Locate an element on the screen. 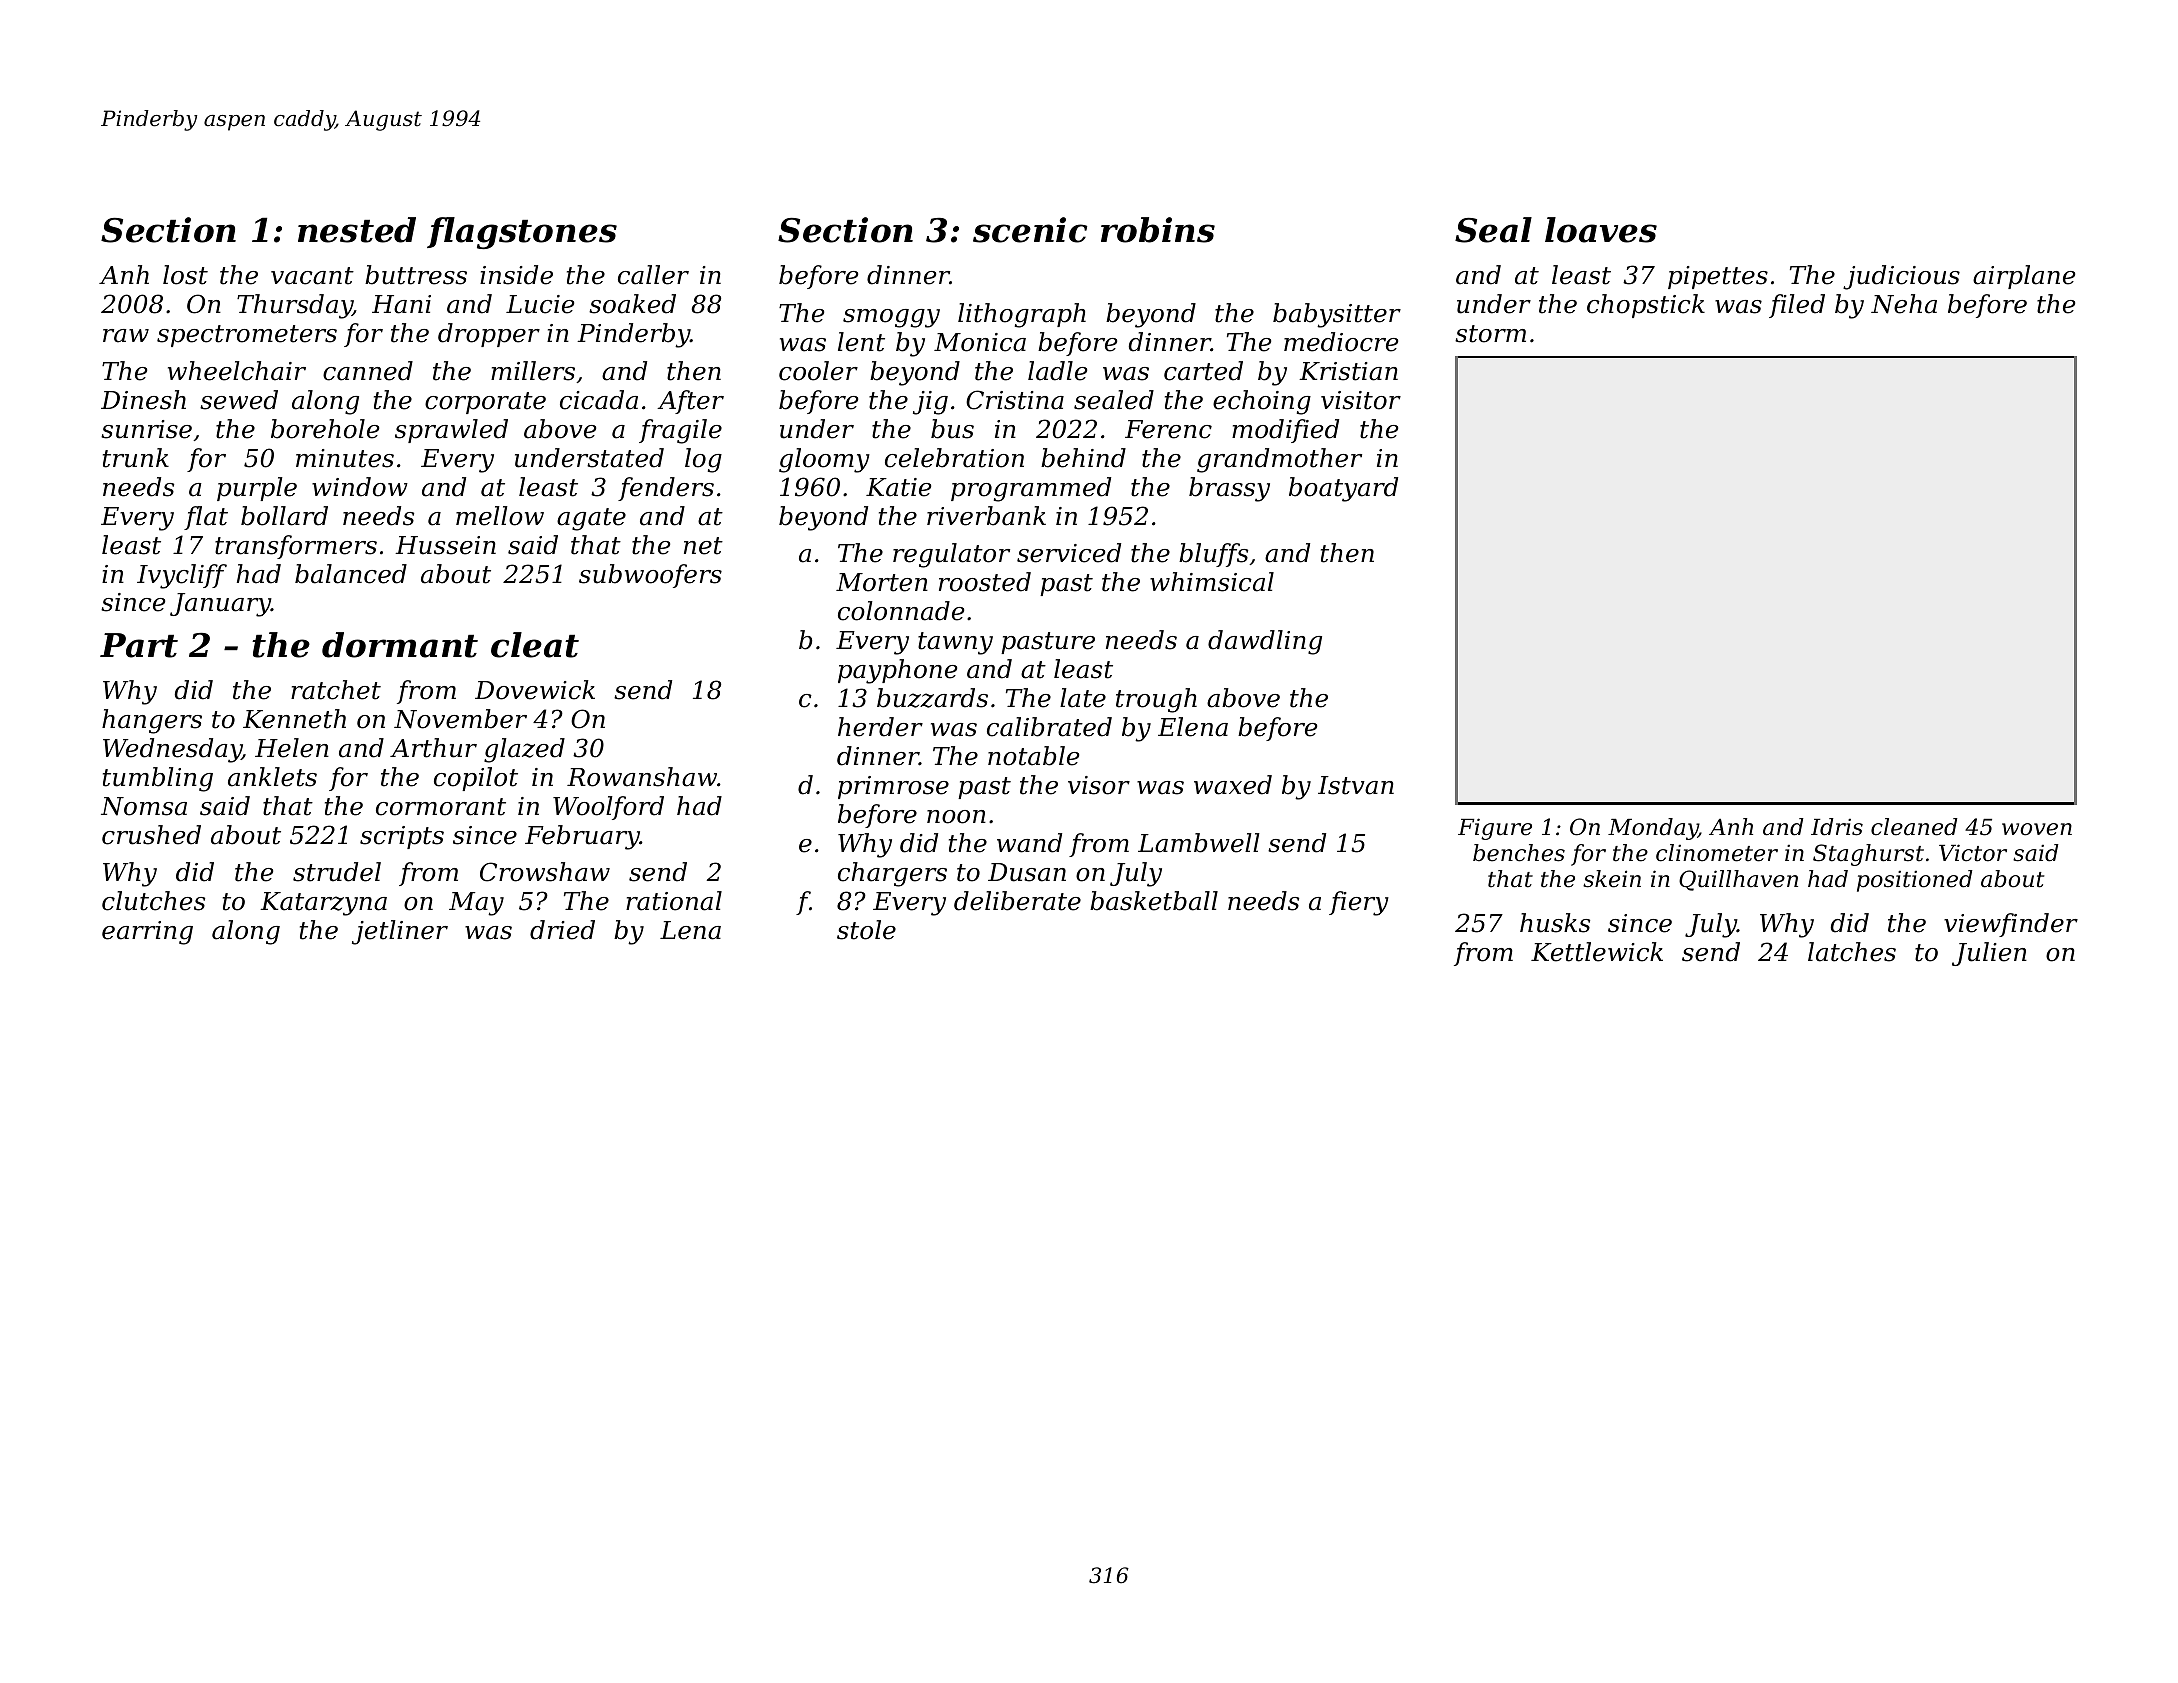 The height and width of the screenshot is (1683, 2178). bluffs is located at coordinates (1213, 555).
